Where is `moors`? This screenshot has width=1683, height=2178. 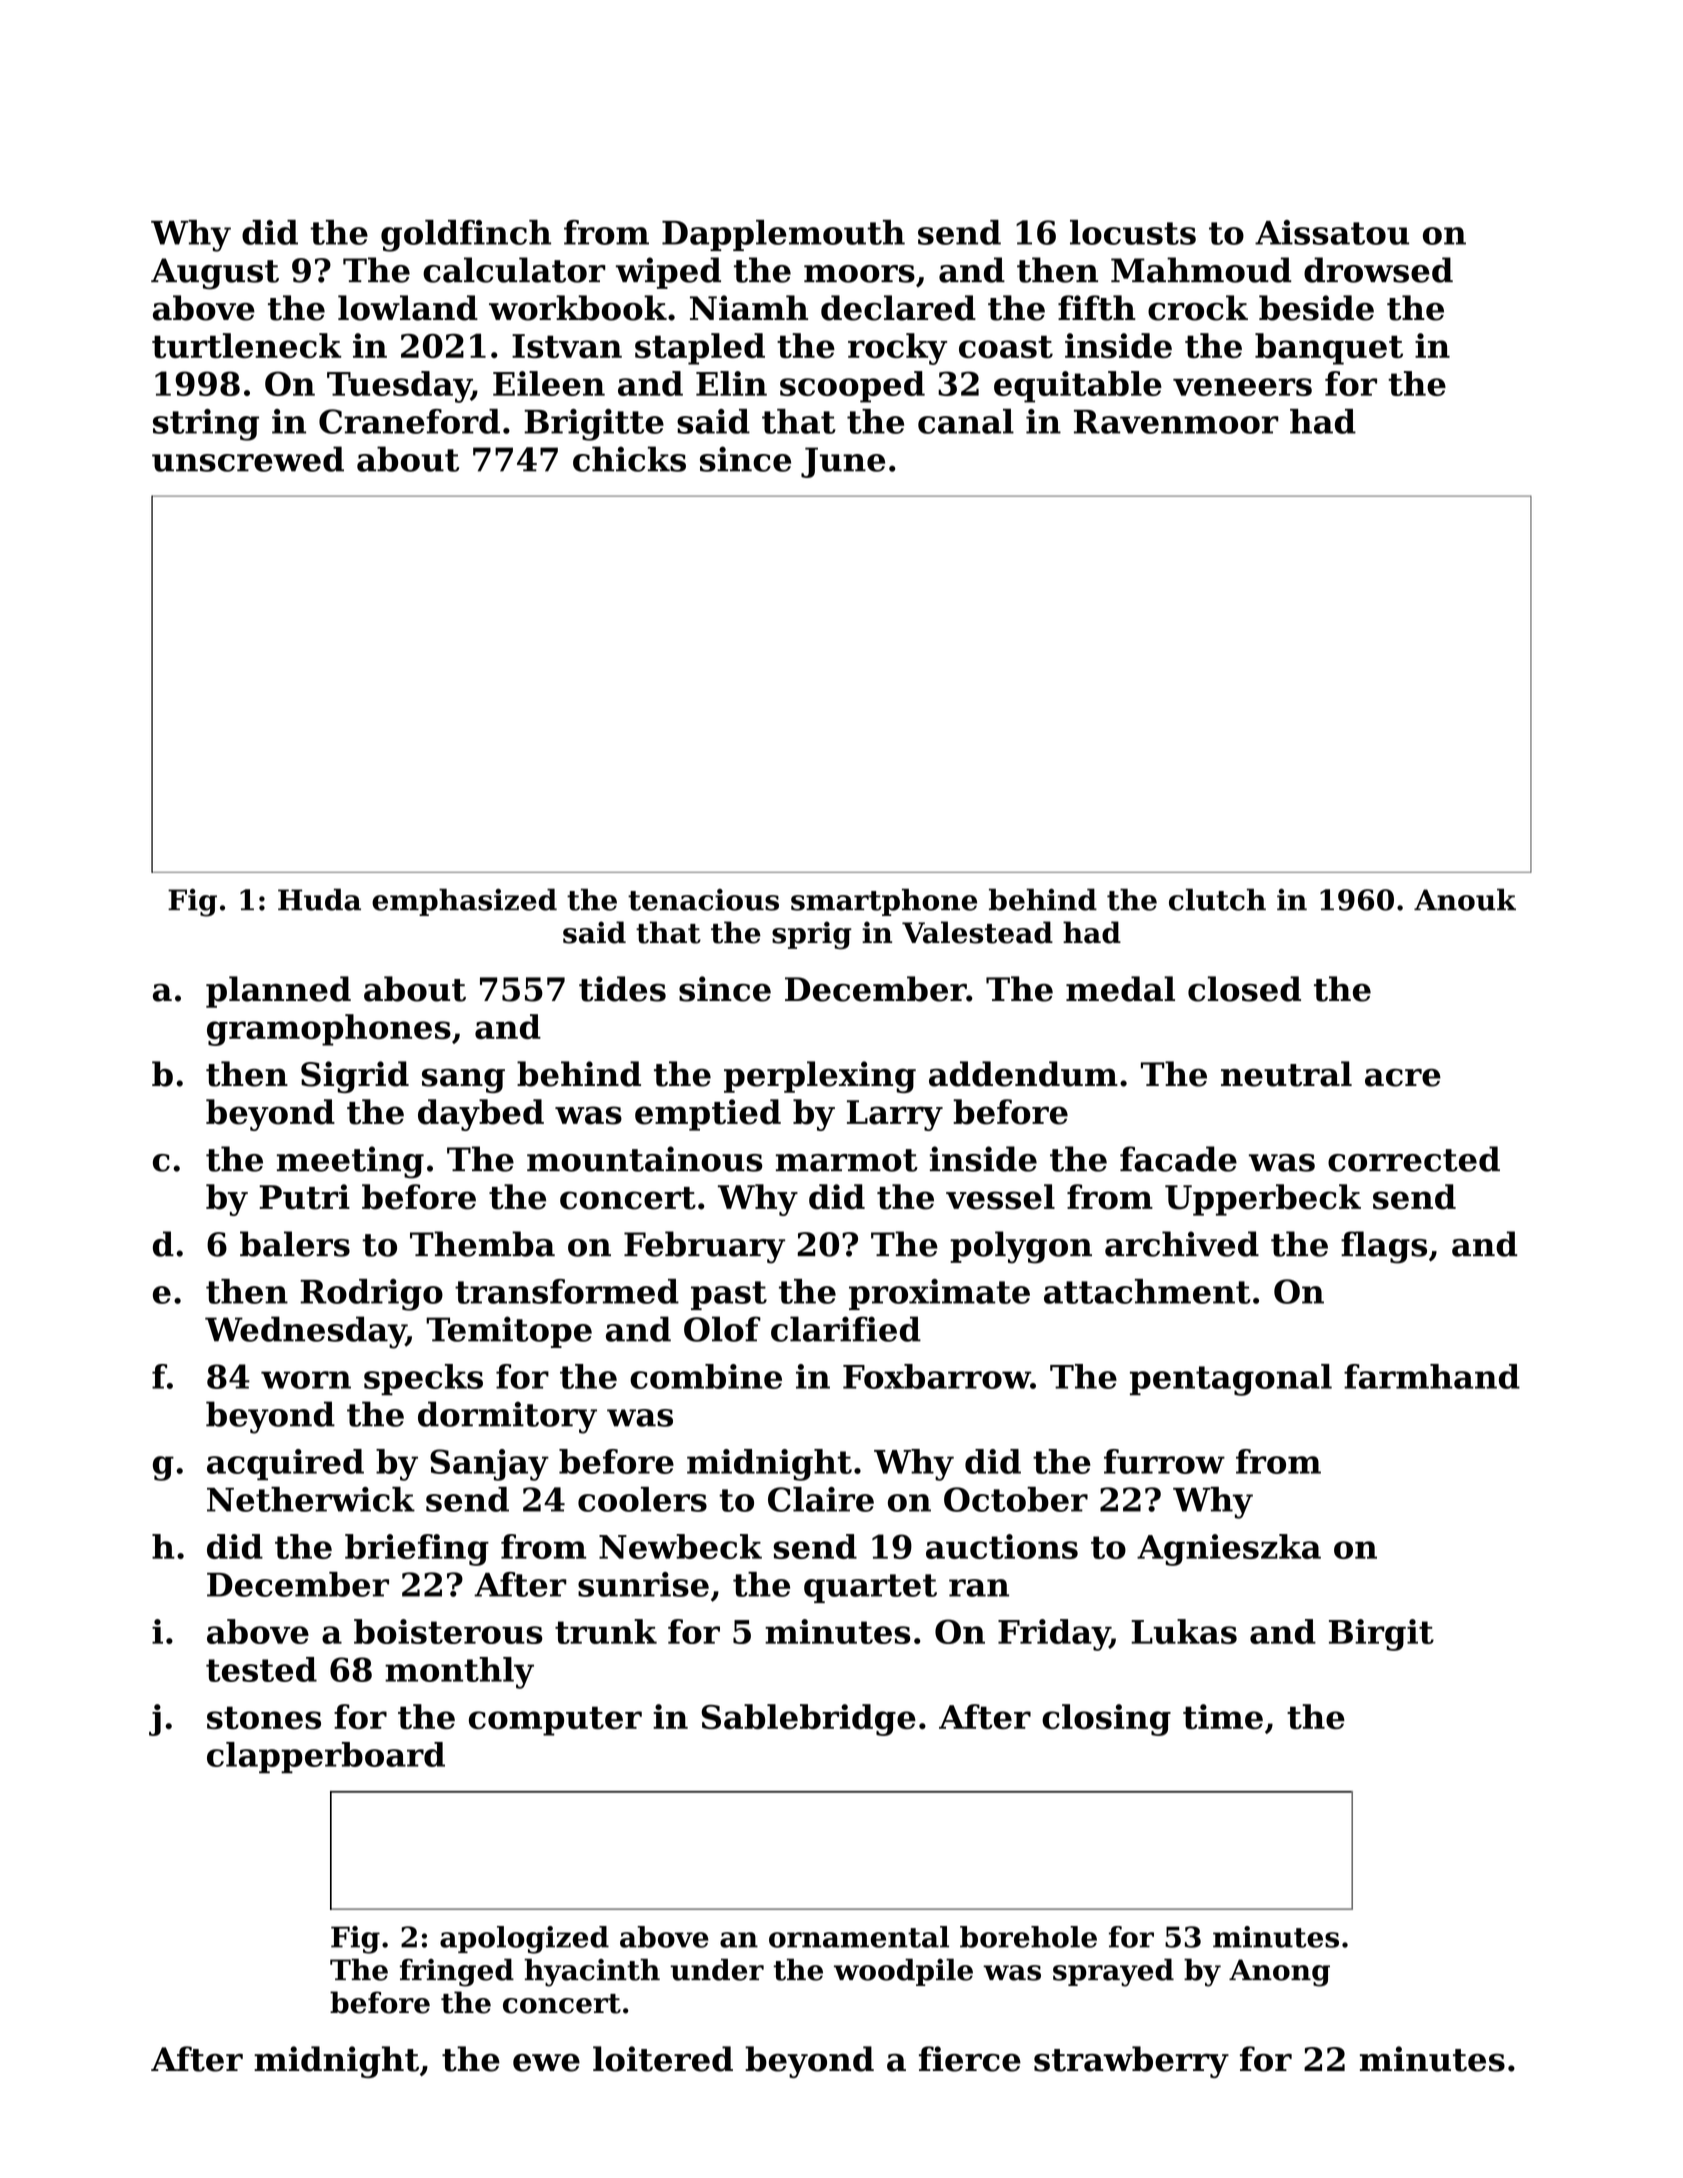 moors is located at coordinates (859, 274).
